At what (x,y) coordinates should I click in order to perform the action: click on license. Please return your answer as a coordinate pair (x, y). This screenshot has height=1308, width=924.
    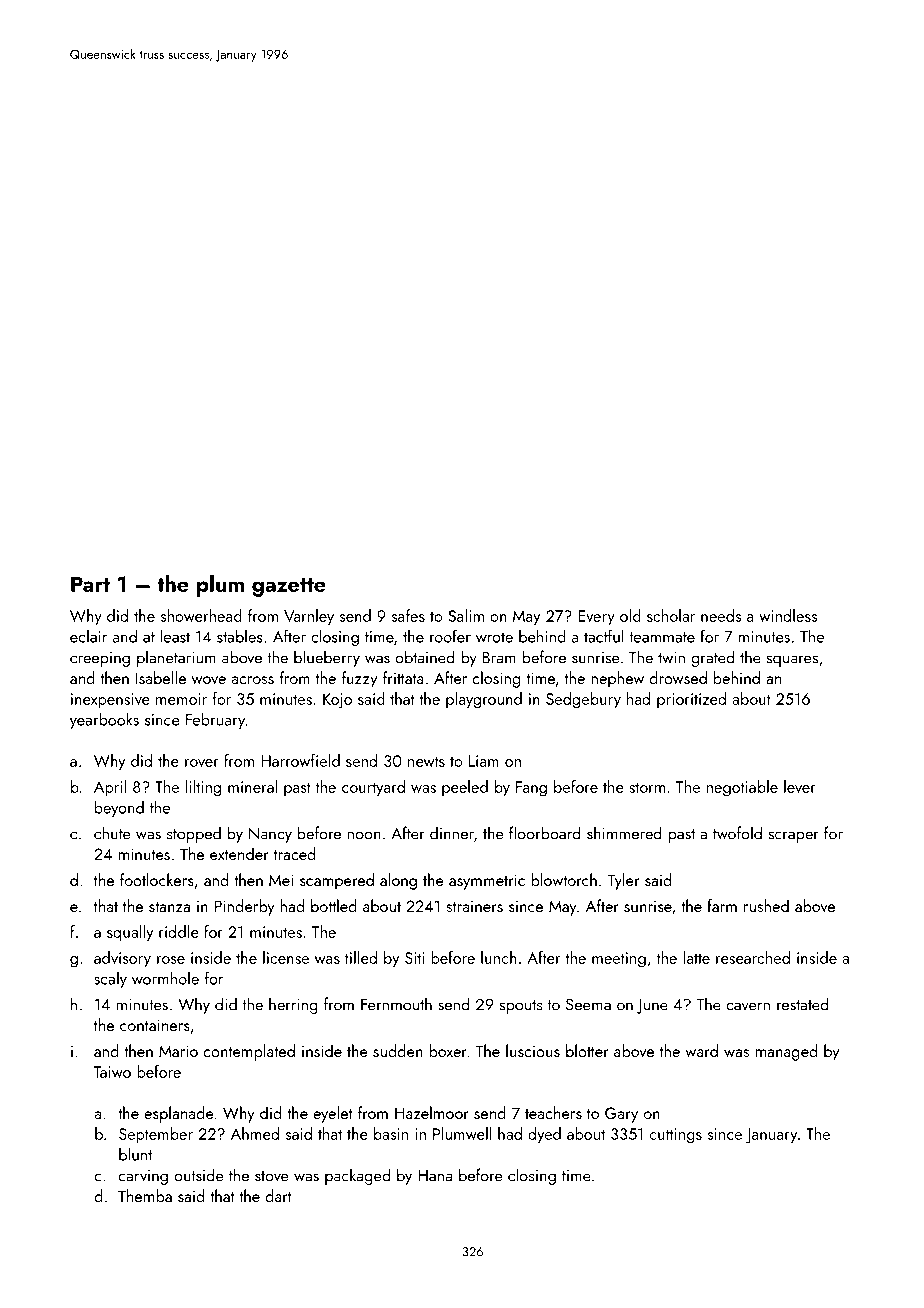
    Looking at the image, I should click on (286, 957).
